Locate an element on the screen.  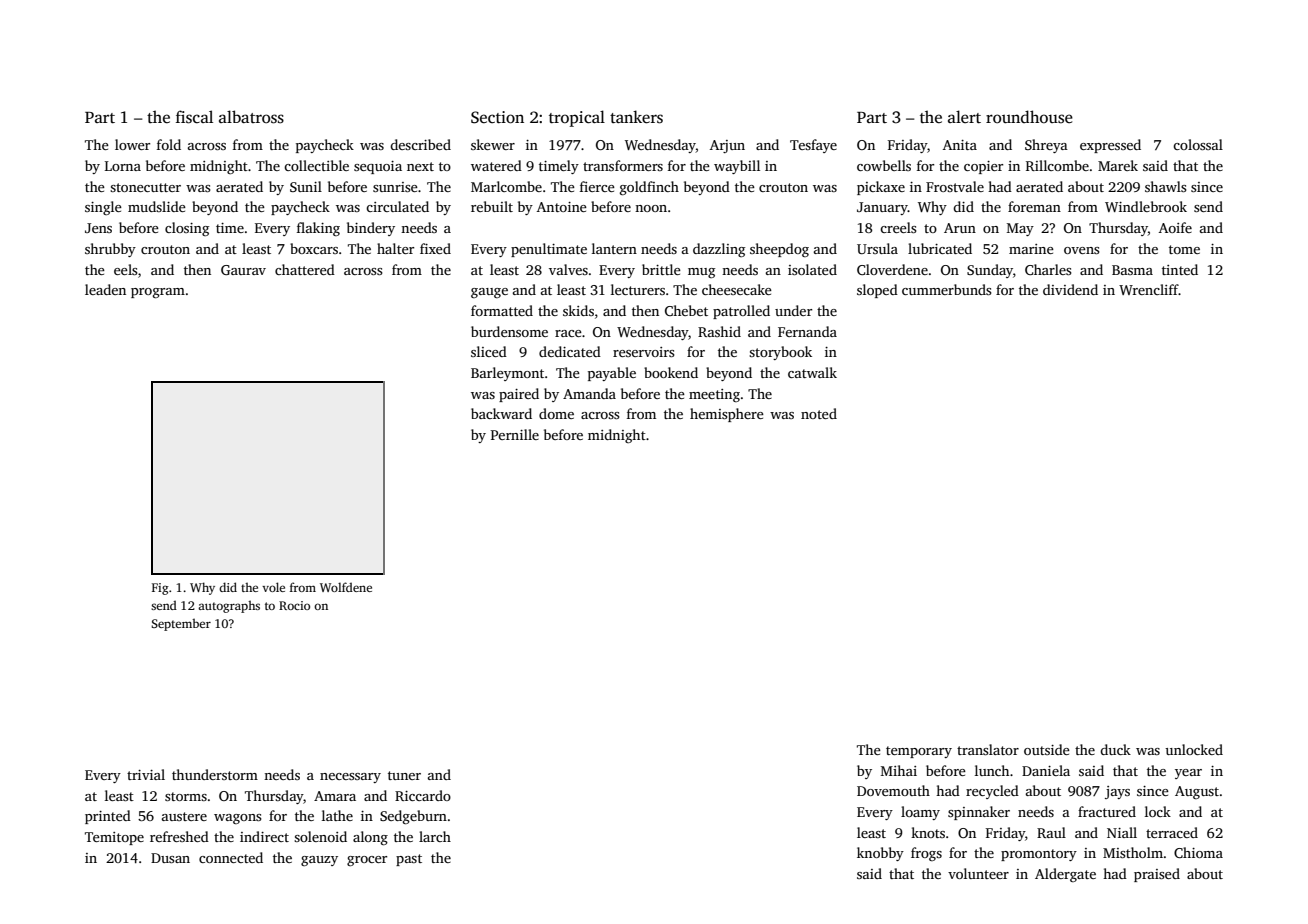
Wolfdene is located at coordinates (346, 587).
